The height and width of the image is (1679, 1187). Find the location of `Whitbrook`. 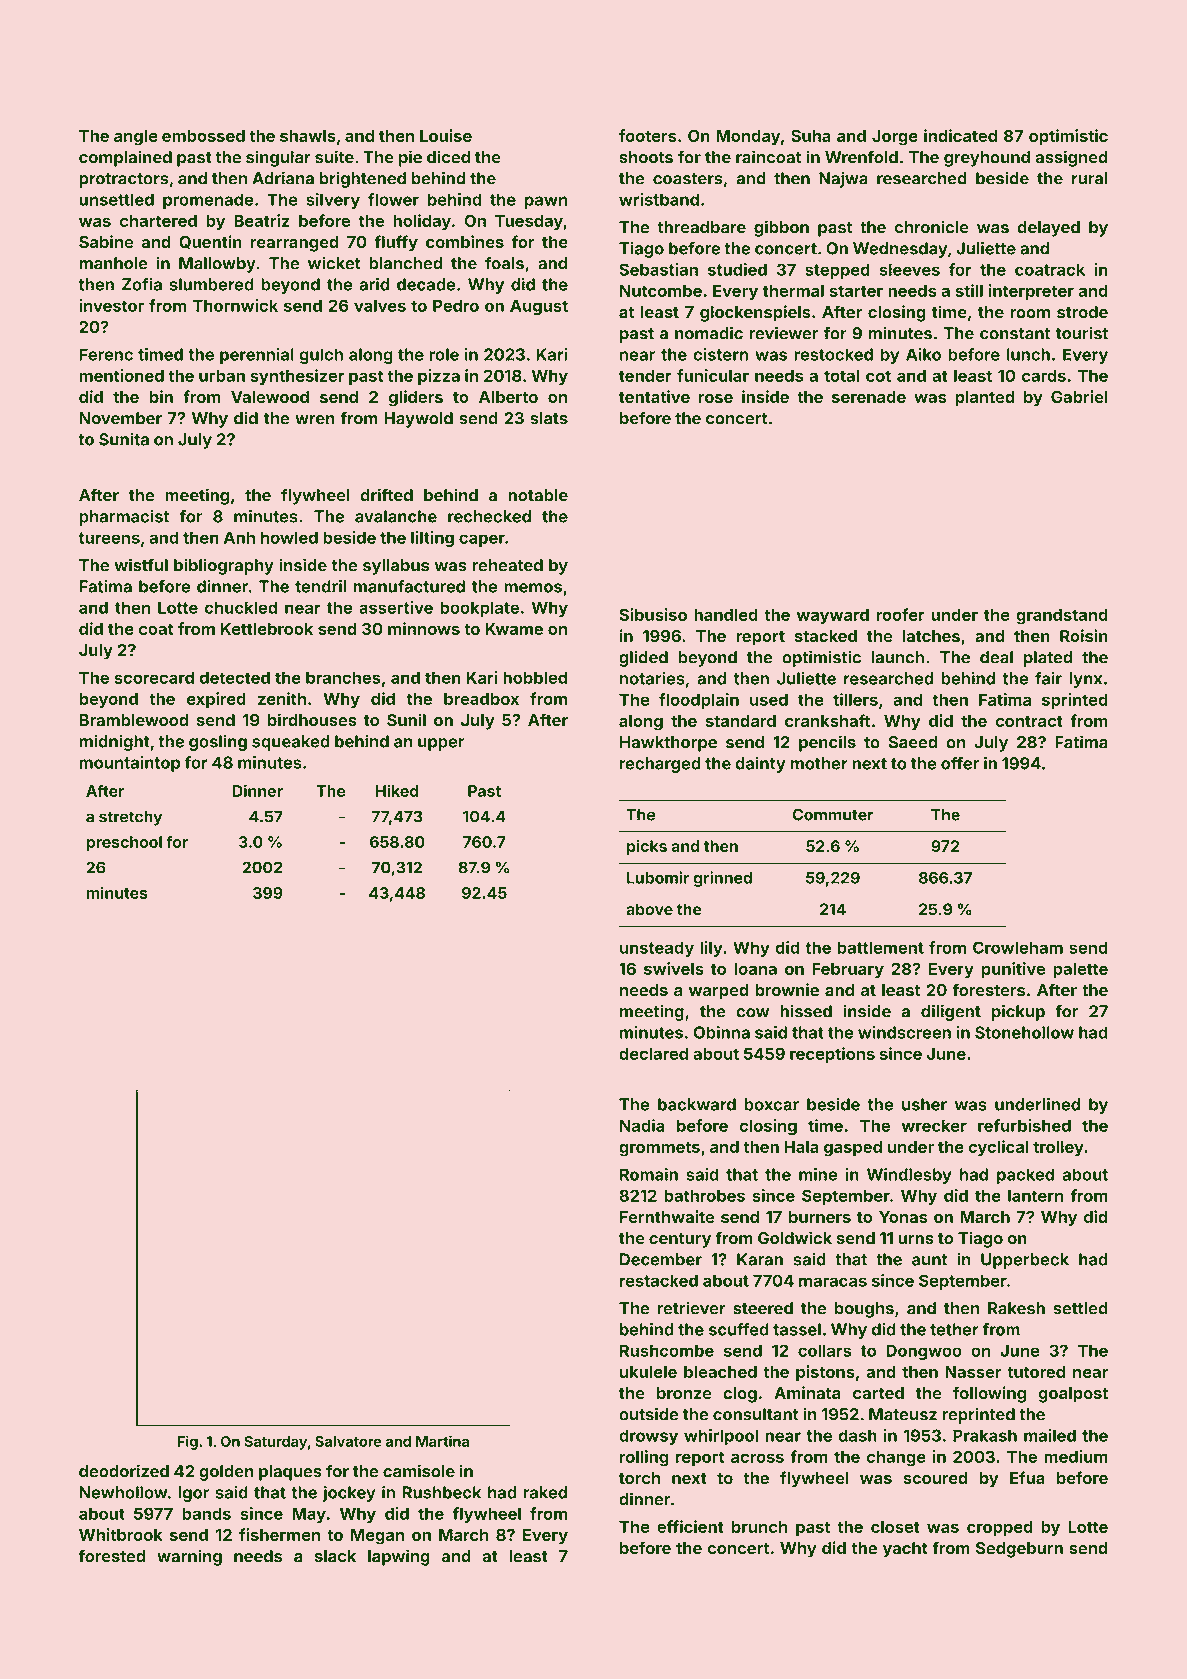

Whitbrook is located at coordinates (121, 1534).
